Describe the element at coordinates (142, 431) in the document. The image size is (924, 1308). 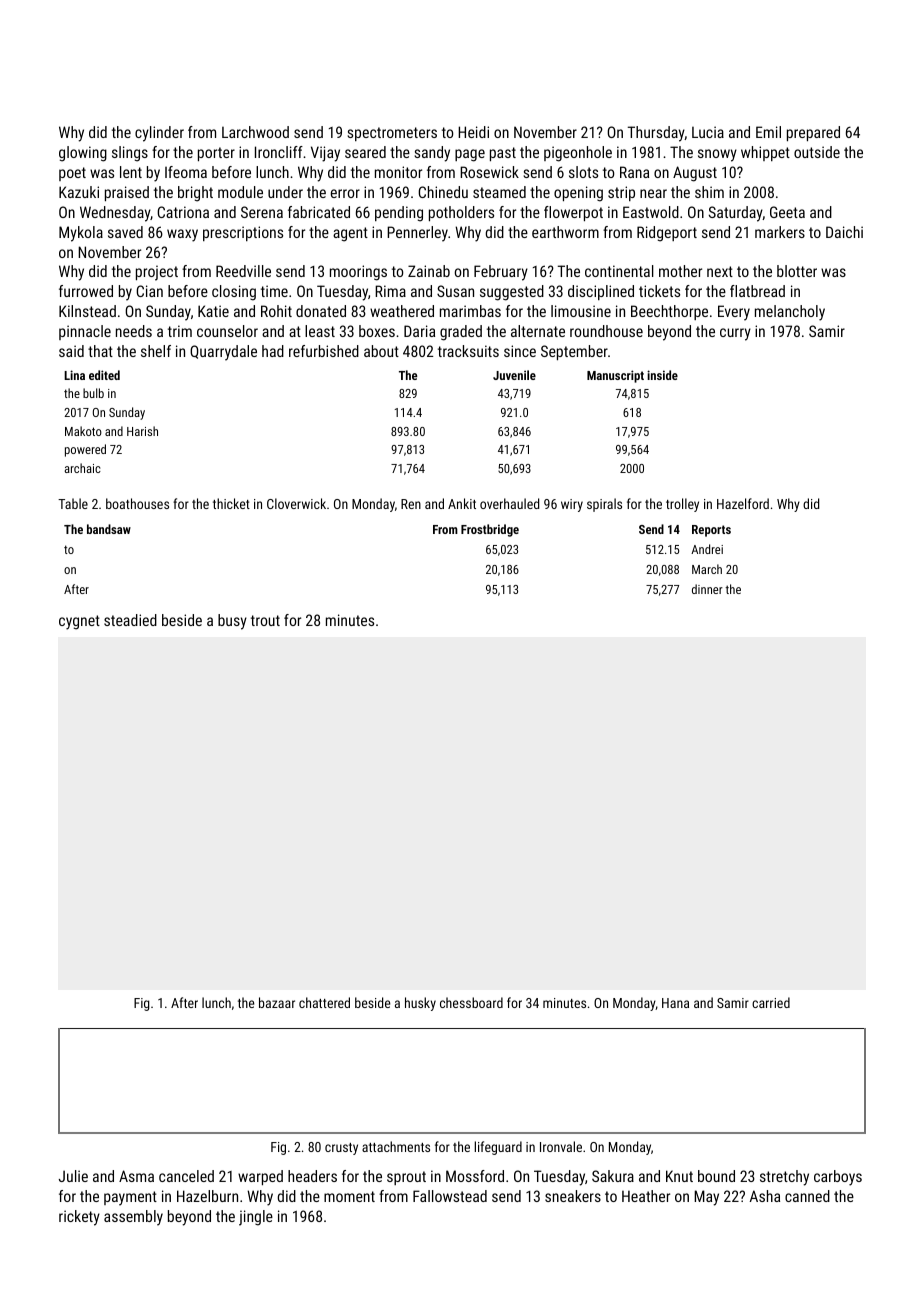
I see `Harish` at that location.
